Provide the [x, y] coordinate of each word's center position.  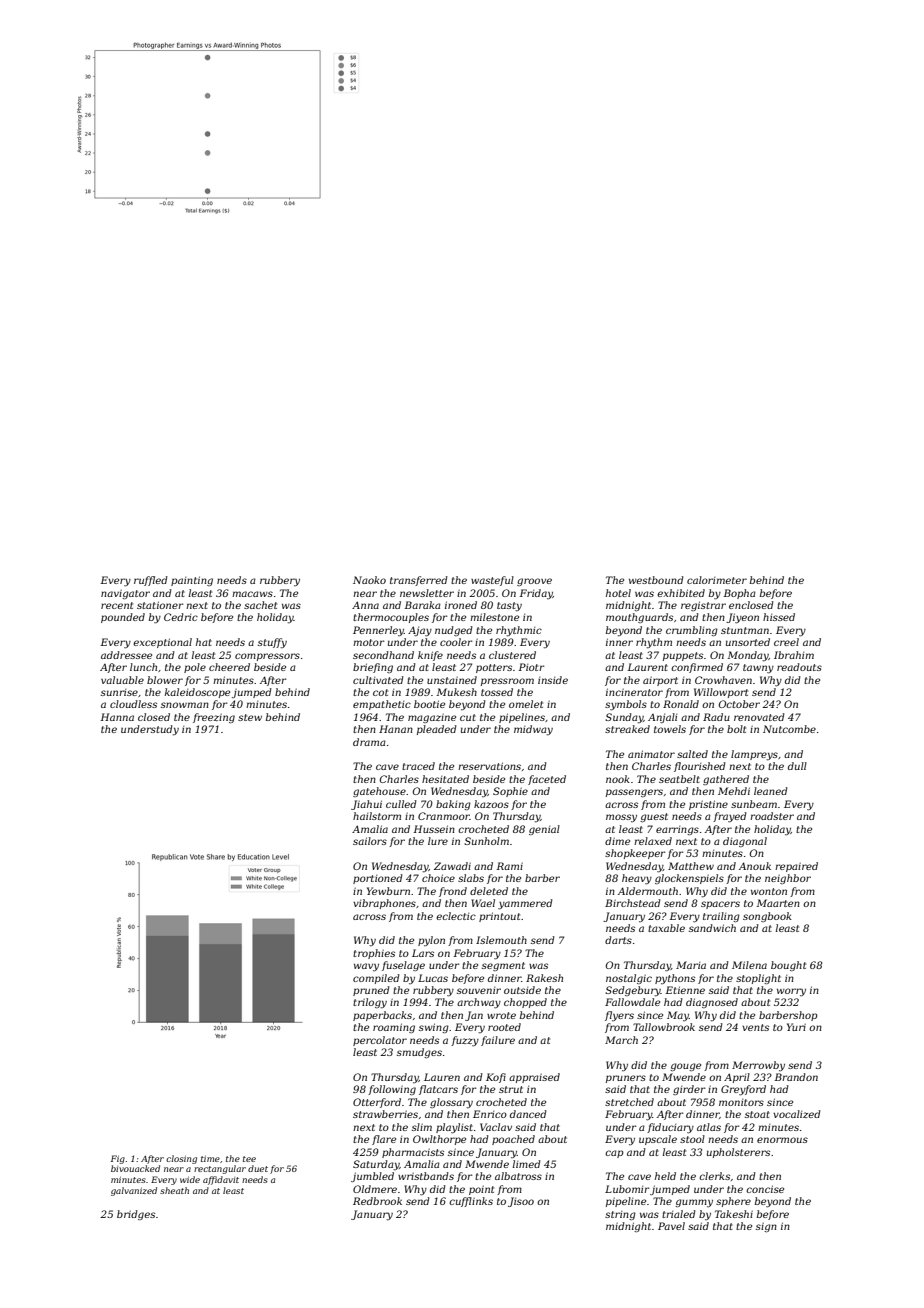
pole [195, 668]
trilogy [370, 1003]
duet [258, 1168]
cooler [456, 642]
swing [434, 1028]
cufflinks [471, 1202]
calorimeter [717, 580]
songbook [767, 917]
